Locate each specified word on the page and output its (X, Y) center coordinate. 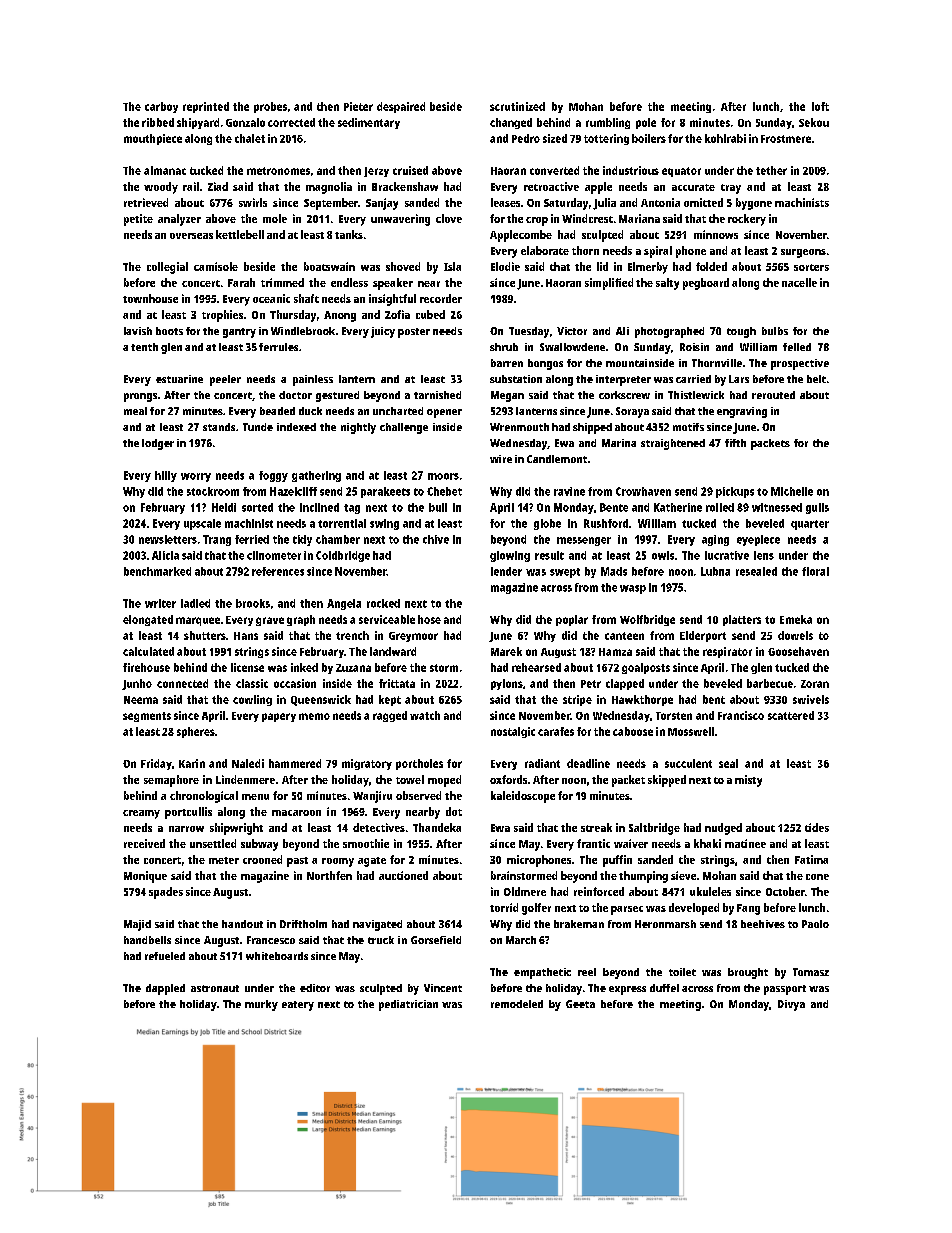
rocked (383, 603)
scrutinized (517, 106)
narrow (186, 829)
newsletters (168, 539)
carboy (161, 107)
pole (646, 123)
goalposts (646, 668)
